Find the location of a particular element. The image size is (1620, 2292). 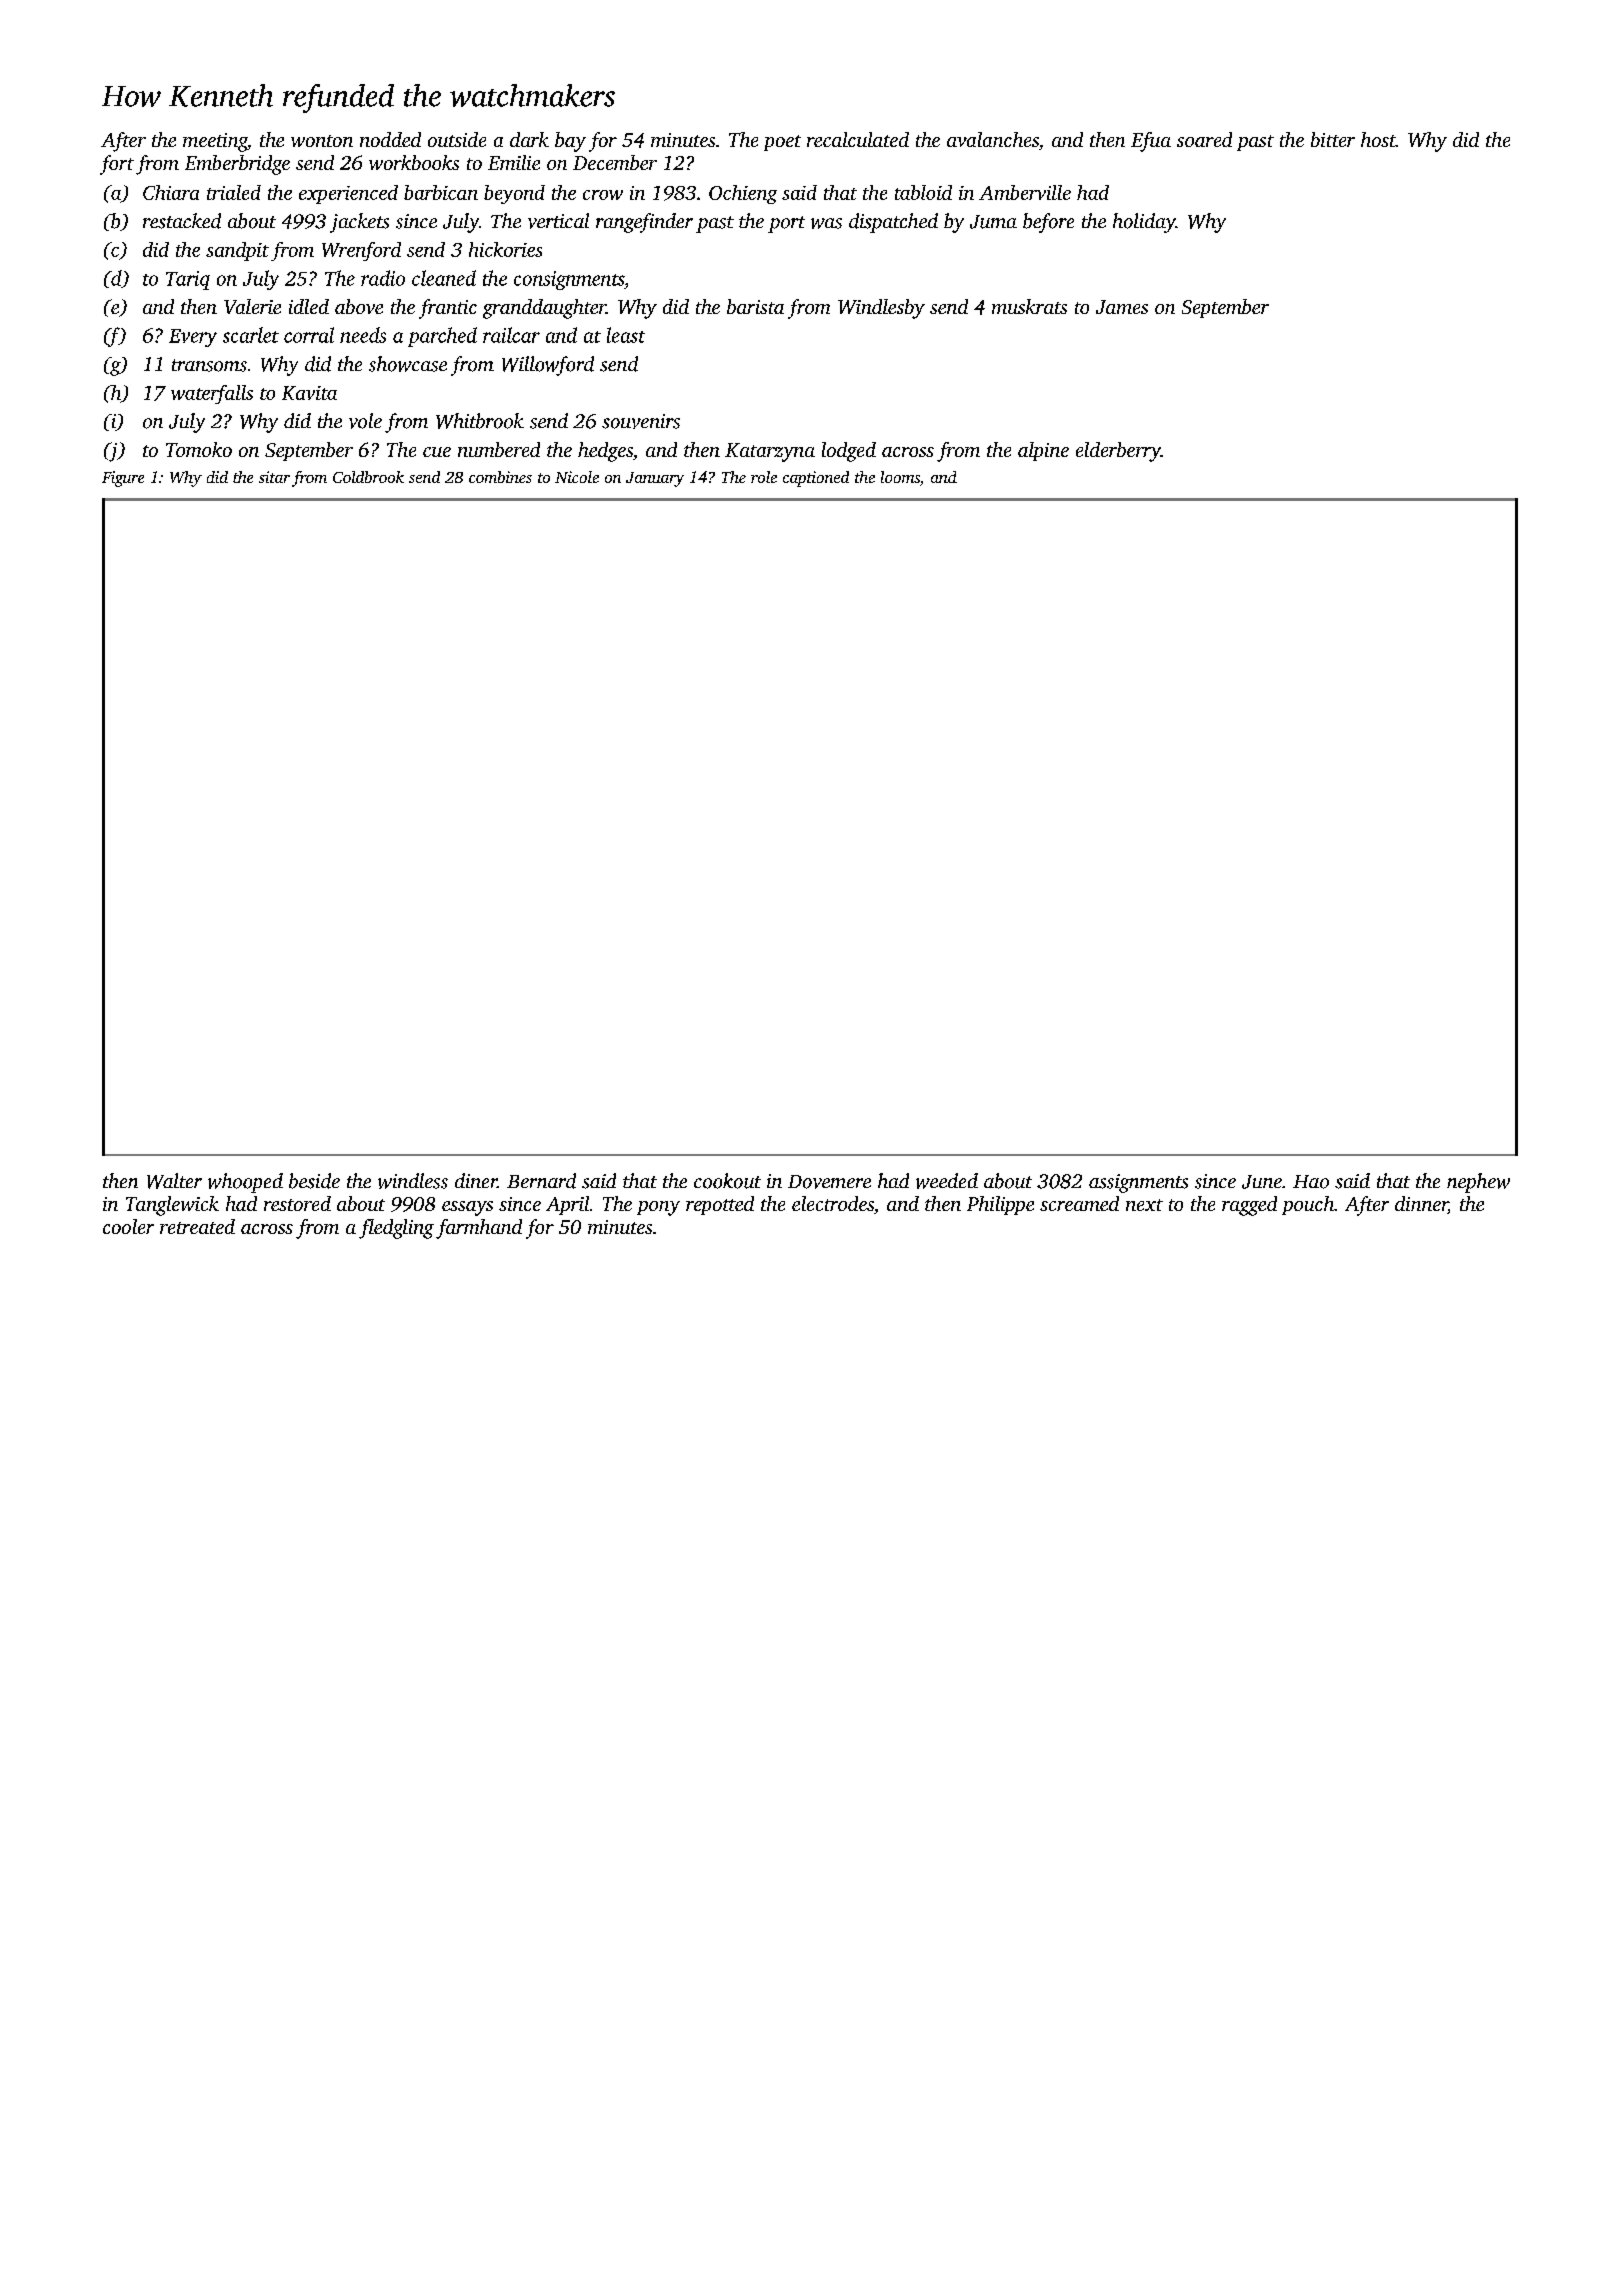

farmhand is located at coordinates (479, 1229).
